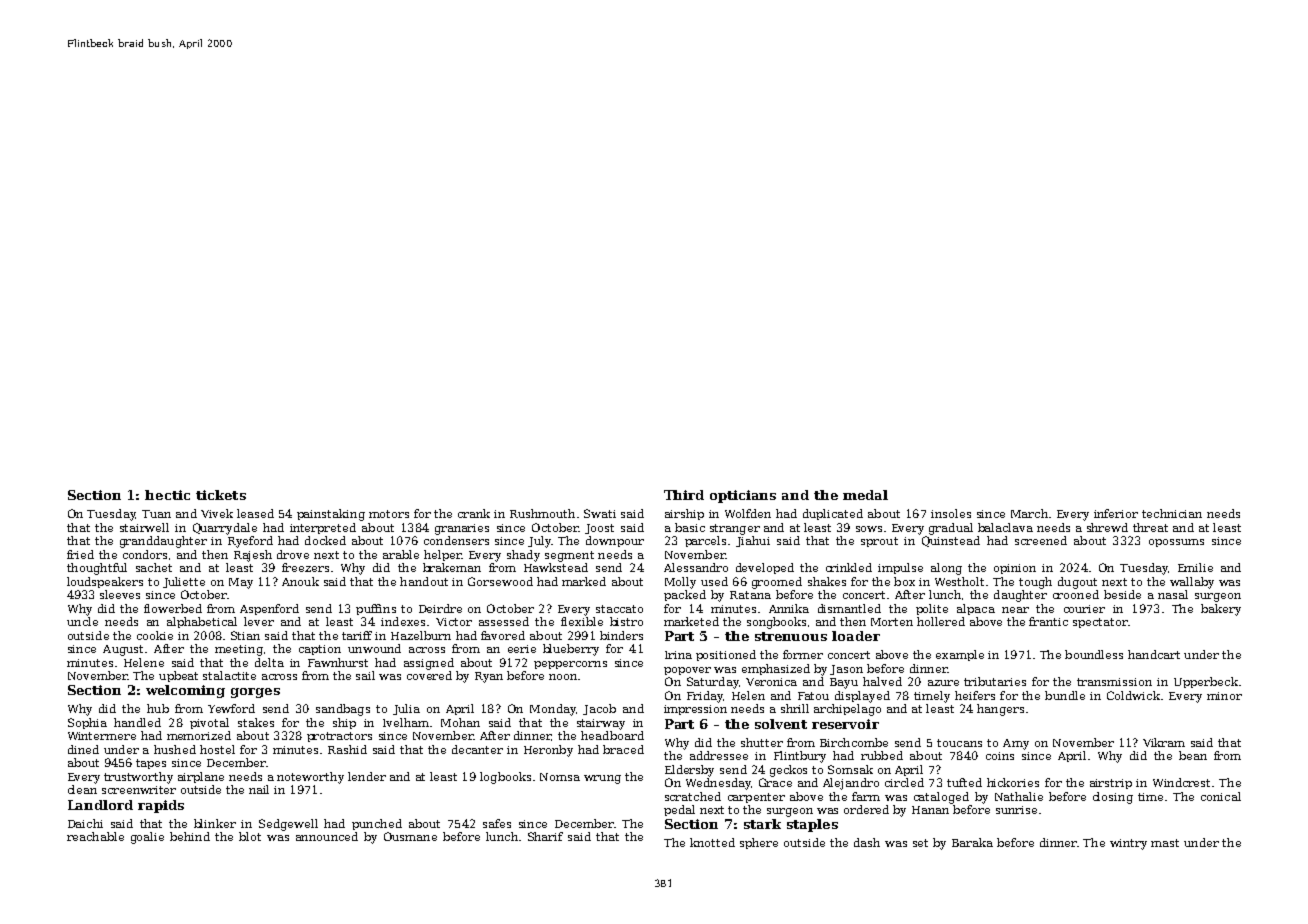  What do you see at coordinates (178, 676) in the screenshot?
I see `upbeat` at bounding box center [178, 676].
